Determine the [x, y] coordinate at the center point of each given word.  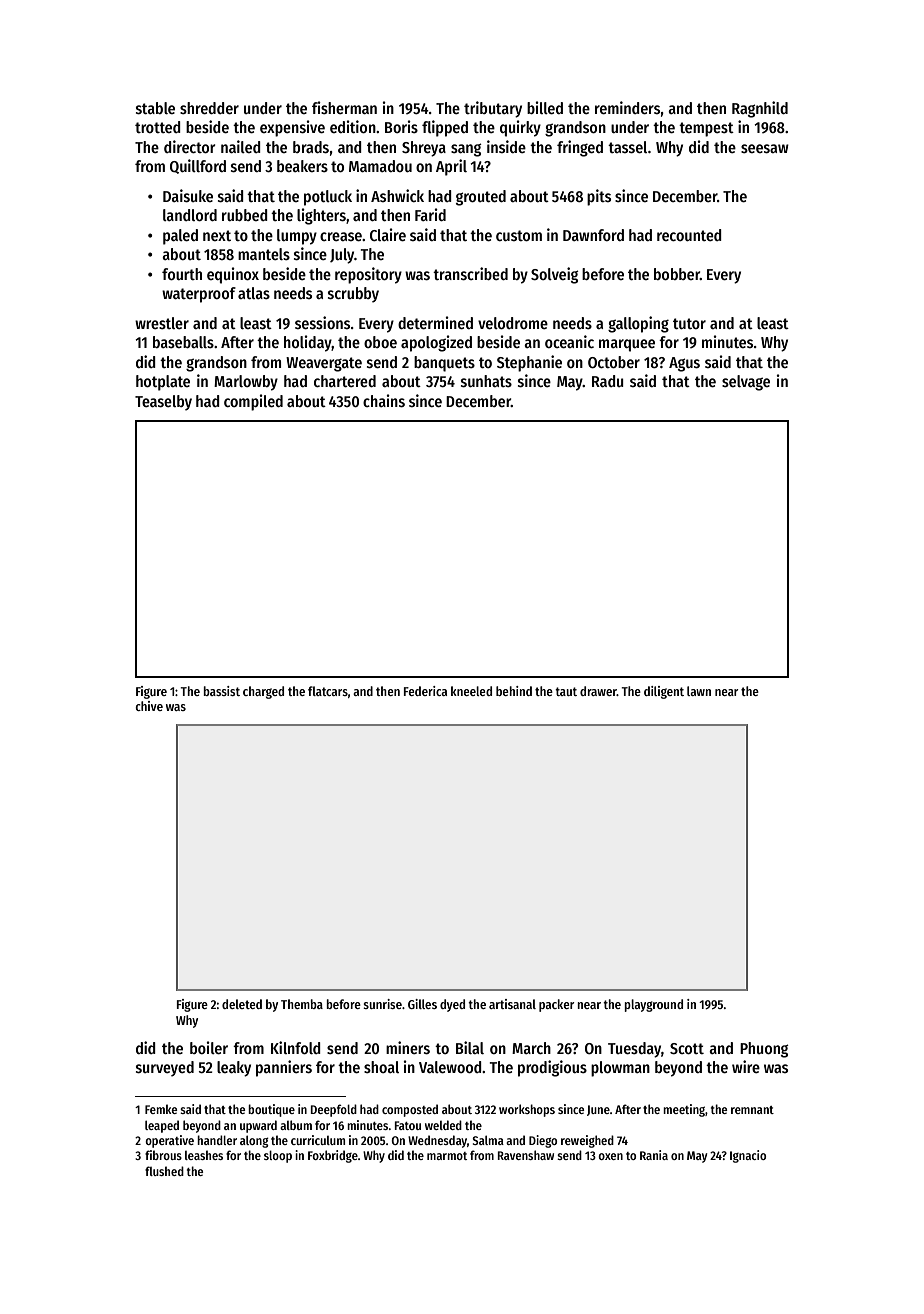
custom [519, 235]
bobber [677, 274]
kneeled [471, 691]
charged [263, 692]
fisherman [344, 107]
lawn [699, 691]
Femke [161, 1109]
